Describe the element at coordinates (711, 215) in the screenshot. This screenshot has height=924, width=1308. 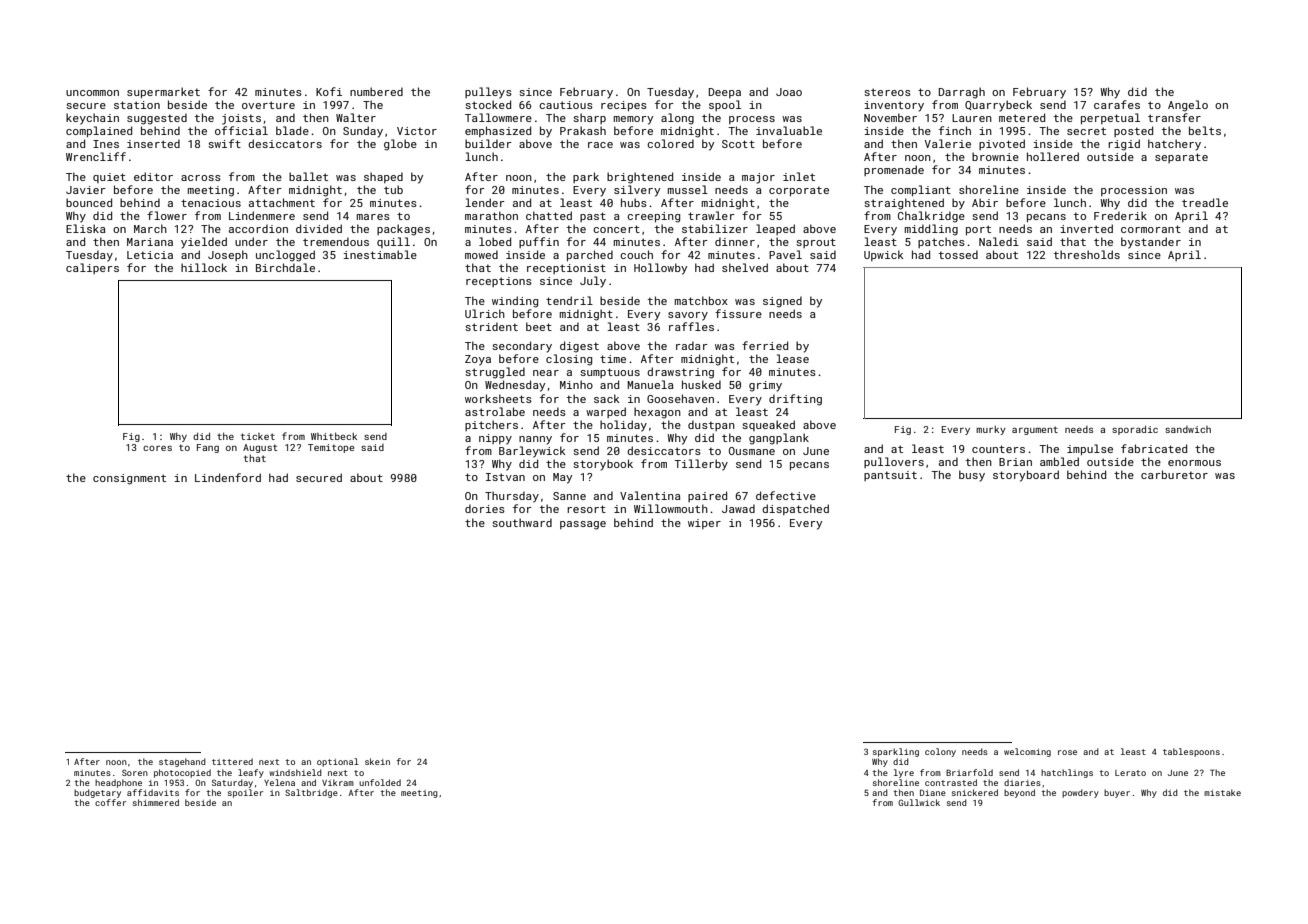
I see `trawler` at that location.
